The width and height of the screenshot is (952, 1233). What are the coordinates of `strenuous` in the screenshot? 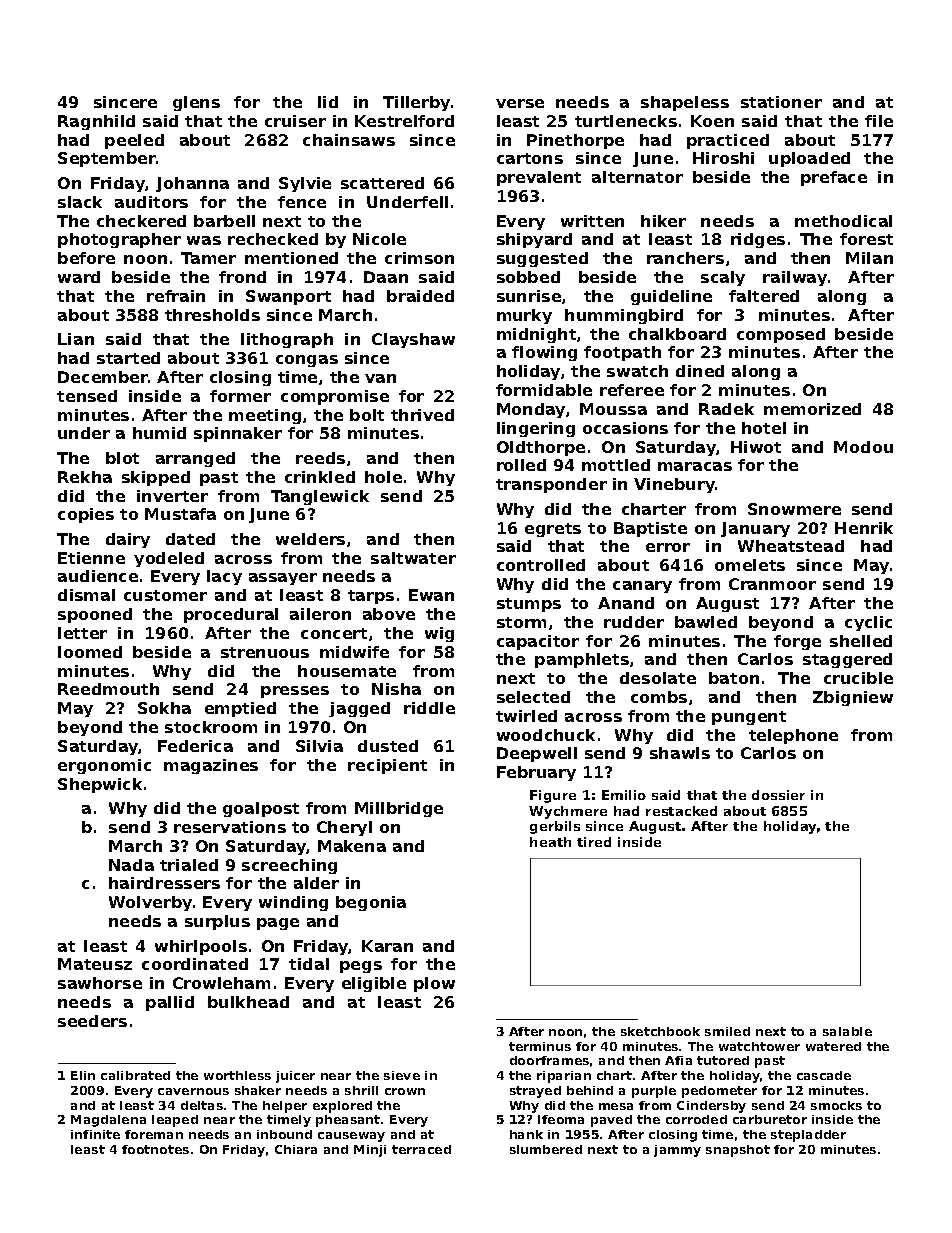 It's located at (265, 652).
